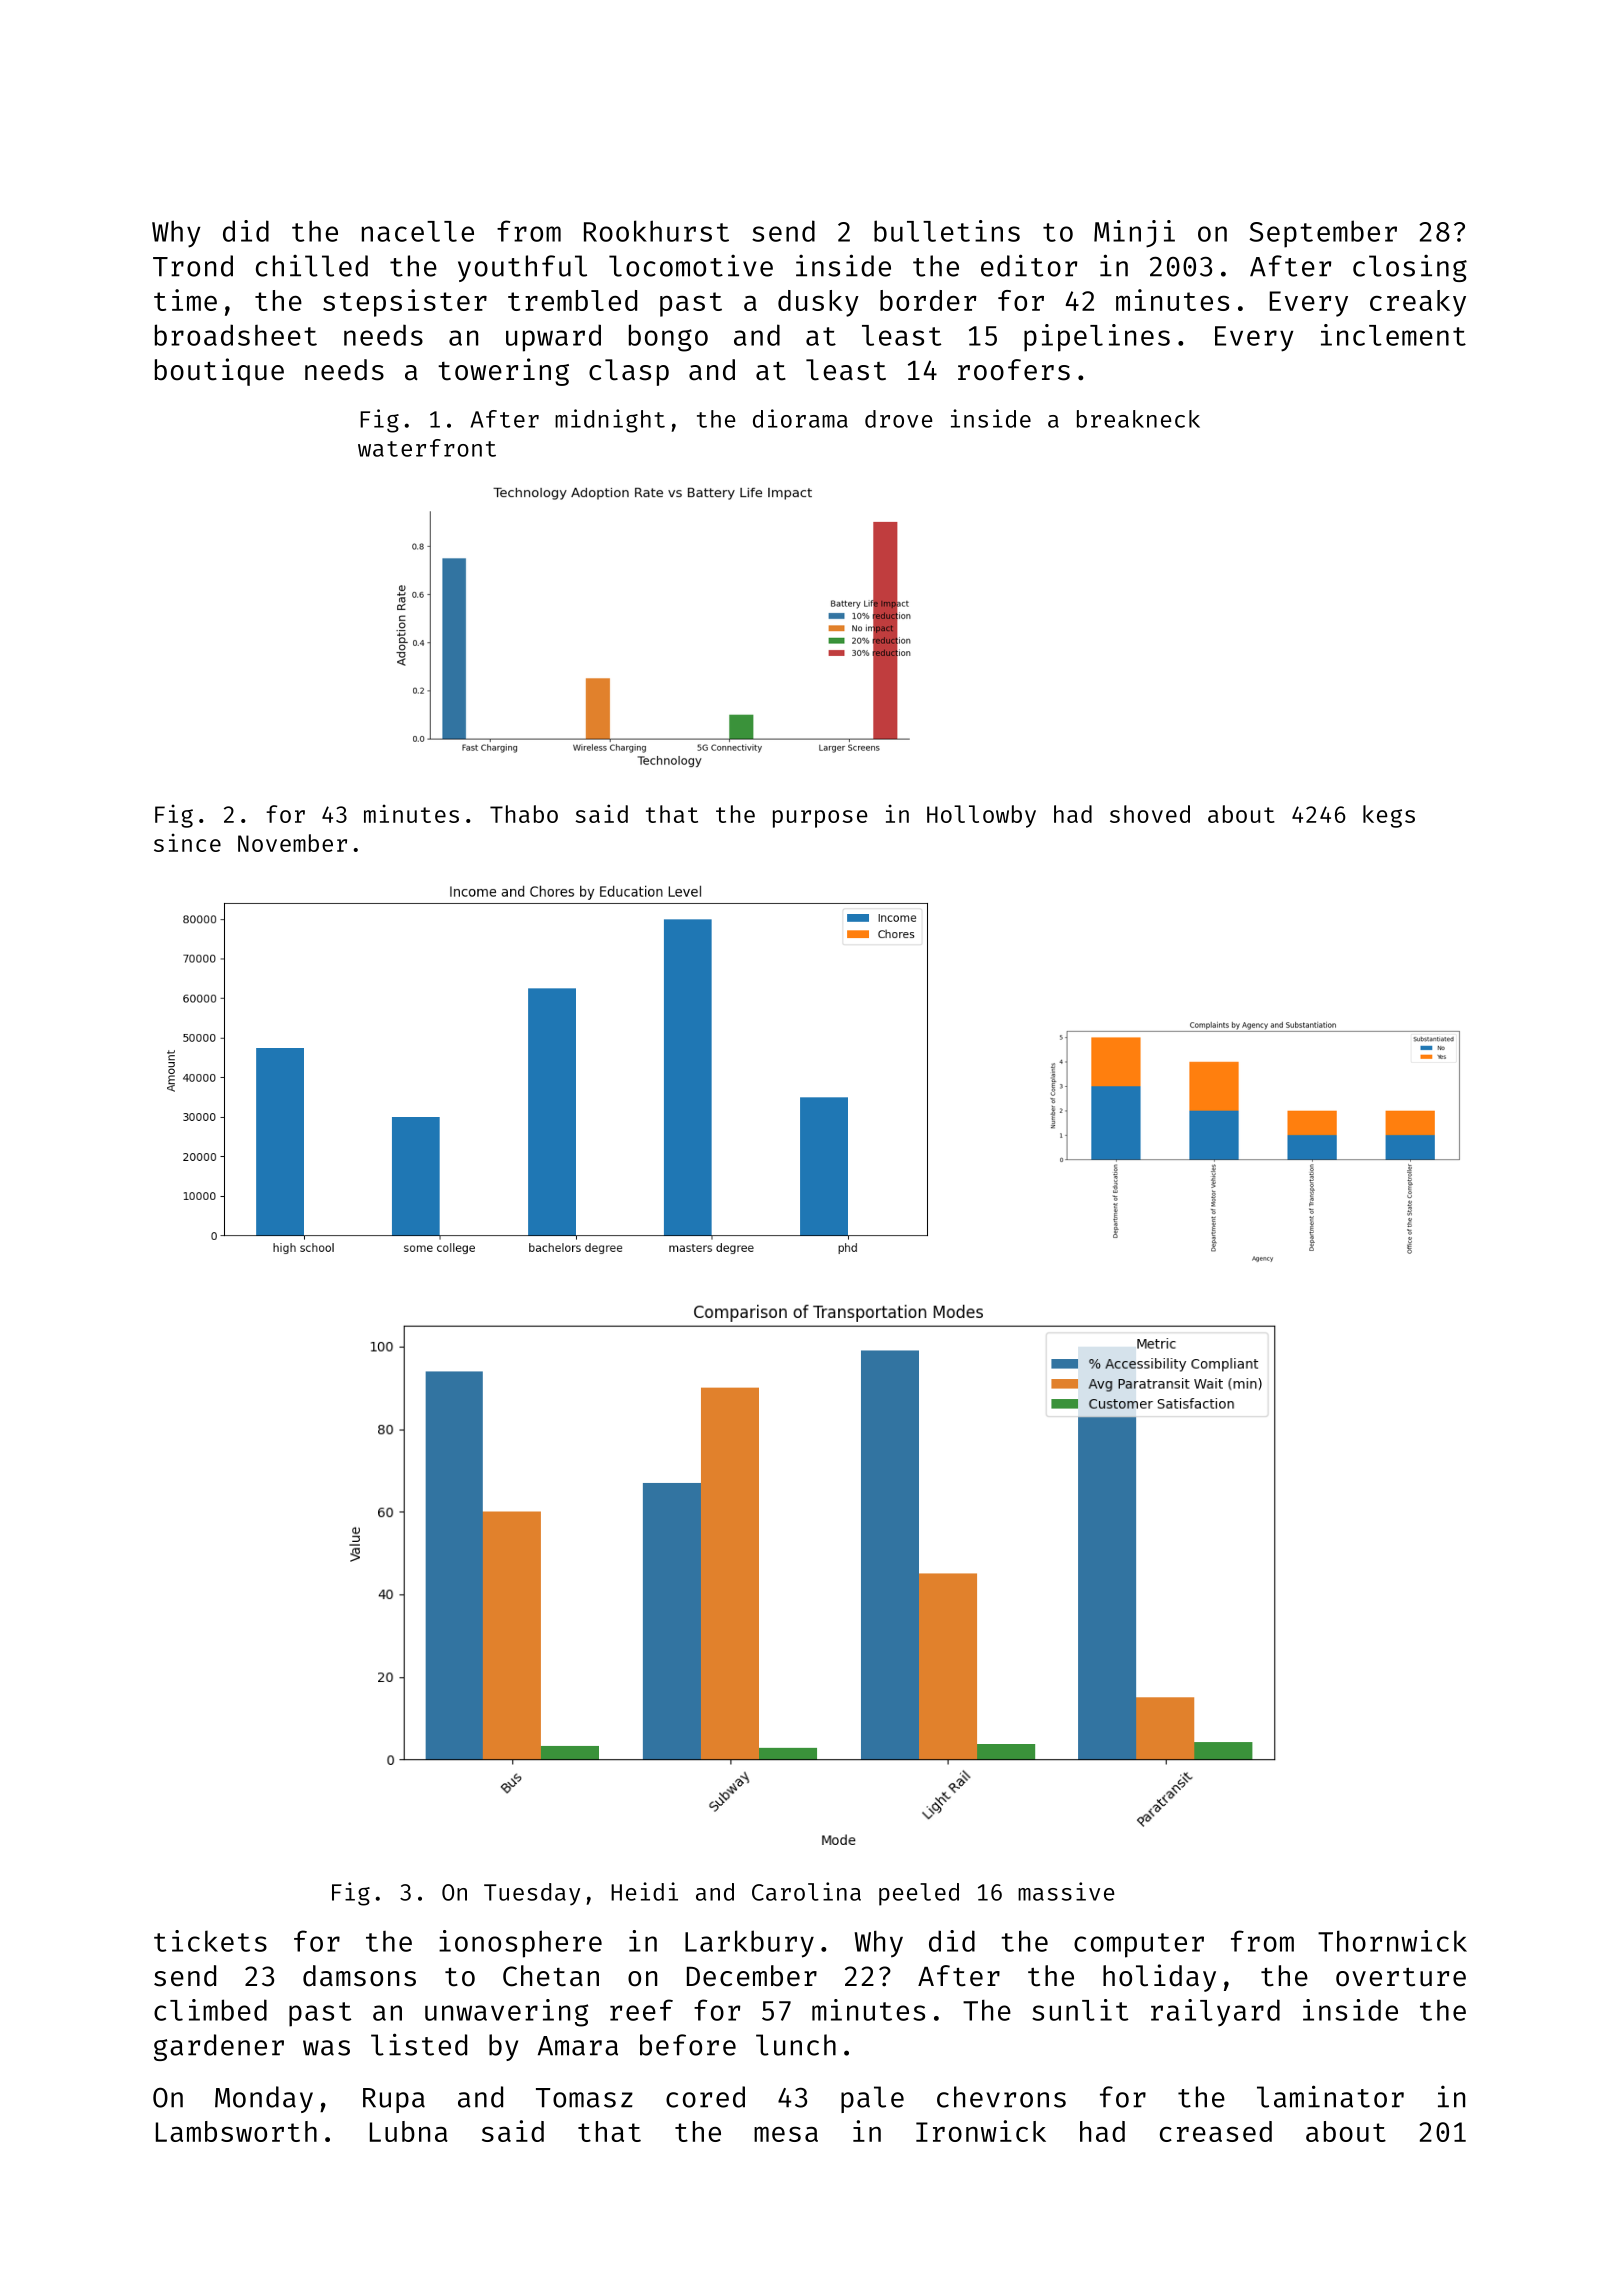 Image resolution: width=1620 pixels, height=2292 pixels. I want to click on boutique, so click(219, 372).
